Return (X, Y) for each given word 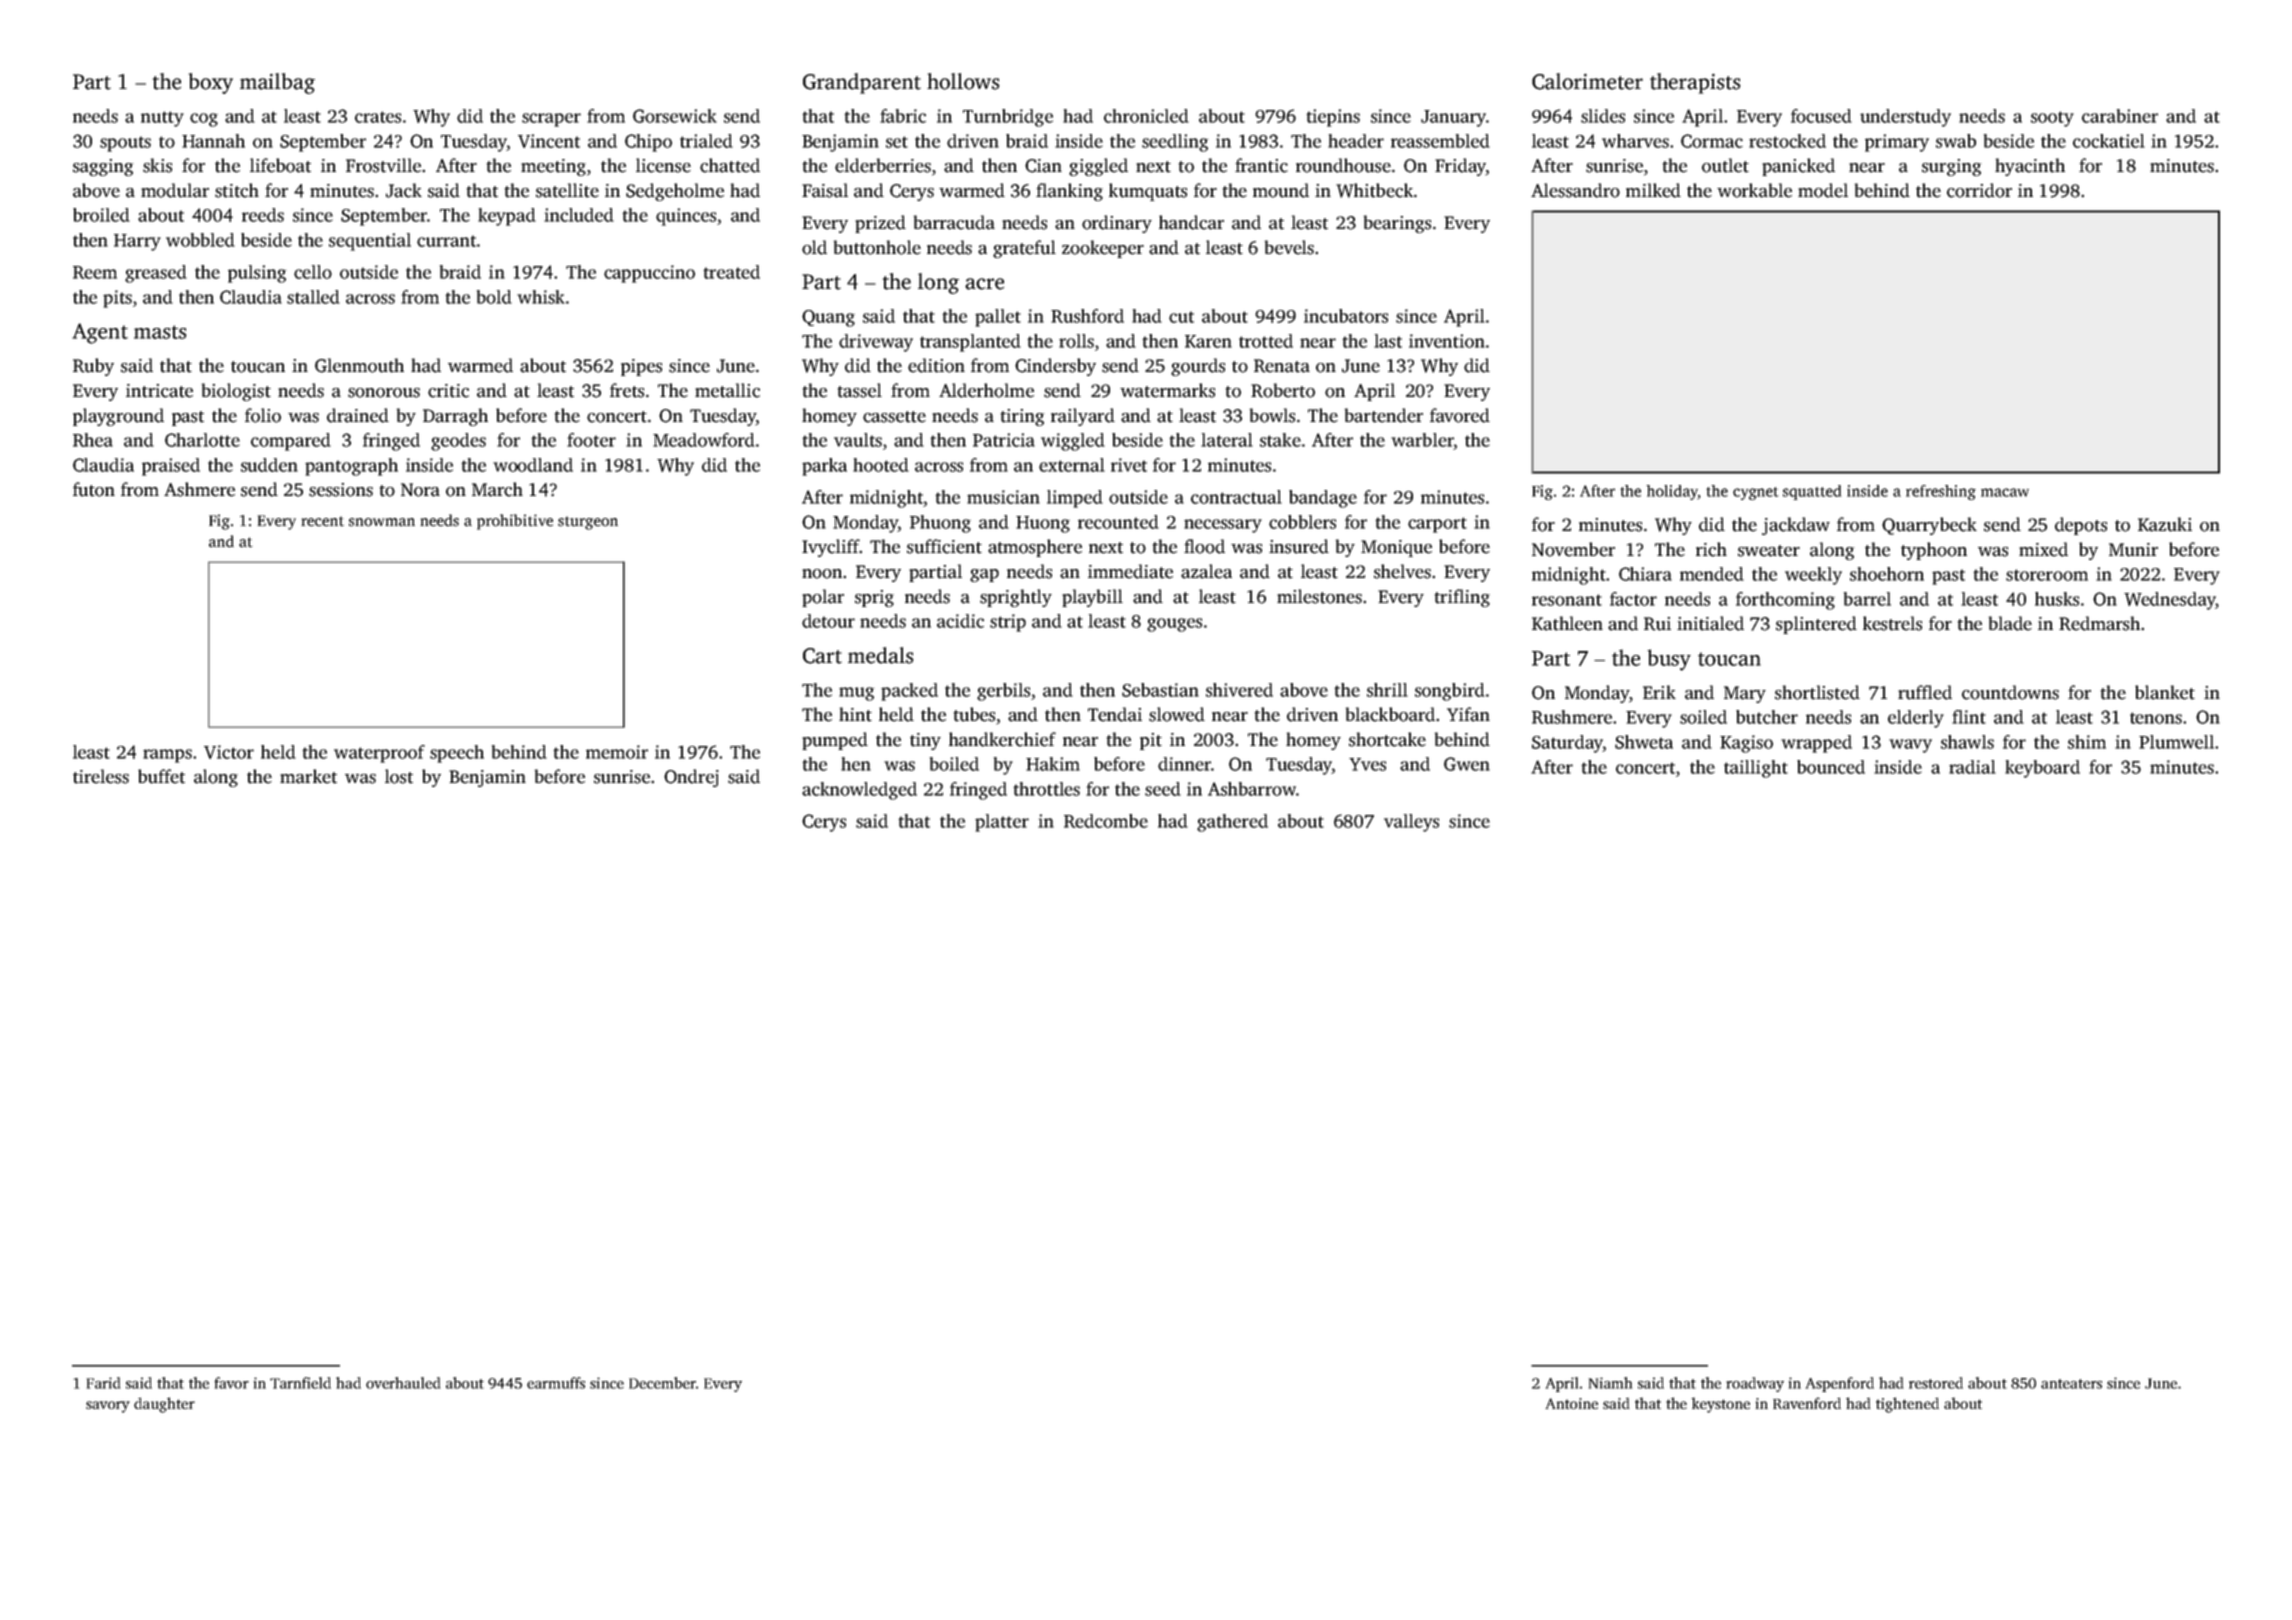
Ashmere (199, 489)
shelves (1402, 571)
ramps (167, 756)
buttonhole (877, 247)
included (579, 215)
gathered (1232, 823)
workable (1754, 190)
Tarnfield (300, 1383)
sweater (1769, 551)
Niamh (1610, 1383)
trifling (1462, 598)
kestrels (1892, 623)
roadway (1755, 1384)
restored (1936, 1383)
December (662, 1383)
